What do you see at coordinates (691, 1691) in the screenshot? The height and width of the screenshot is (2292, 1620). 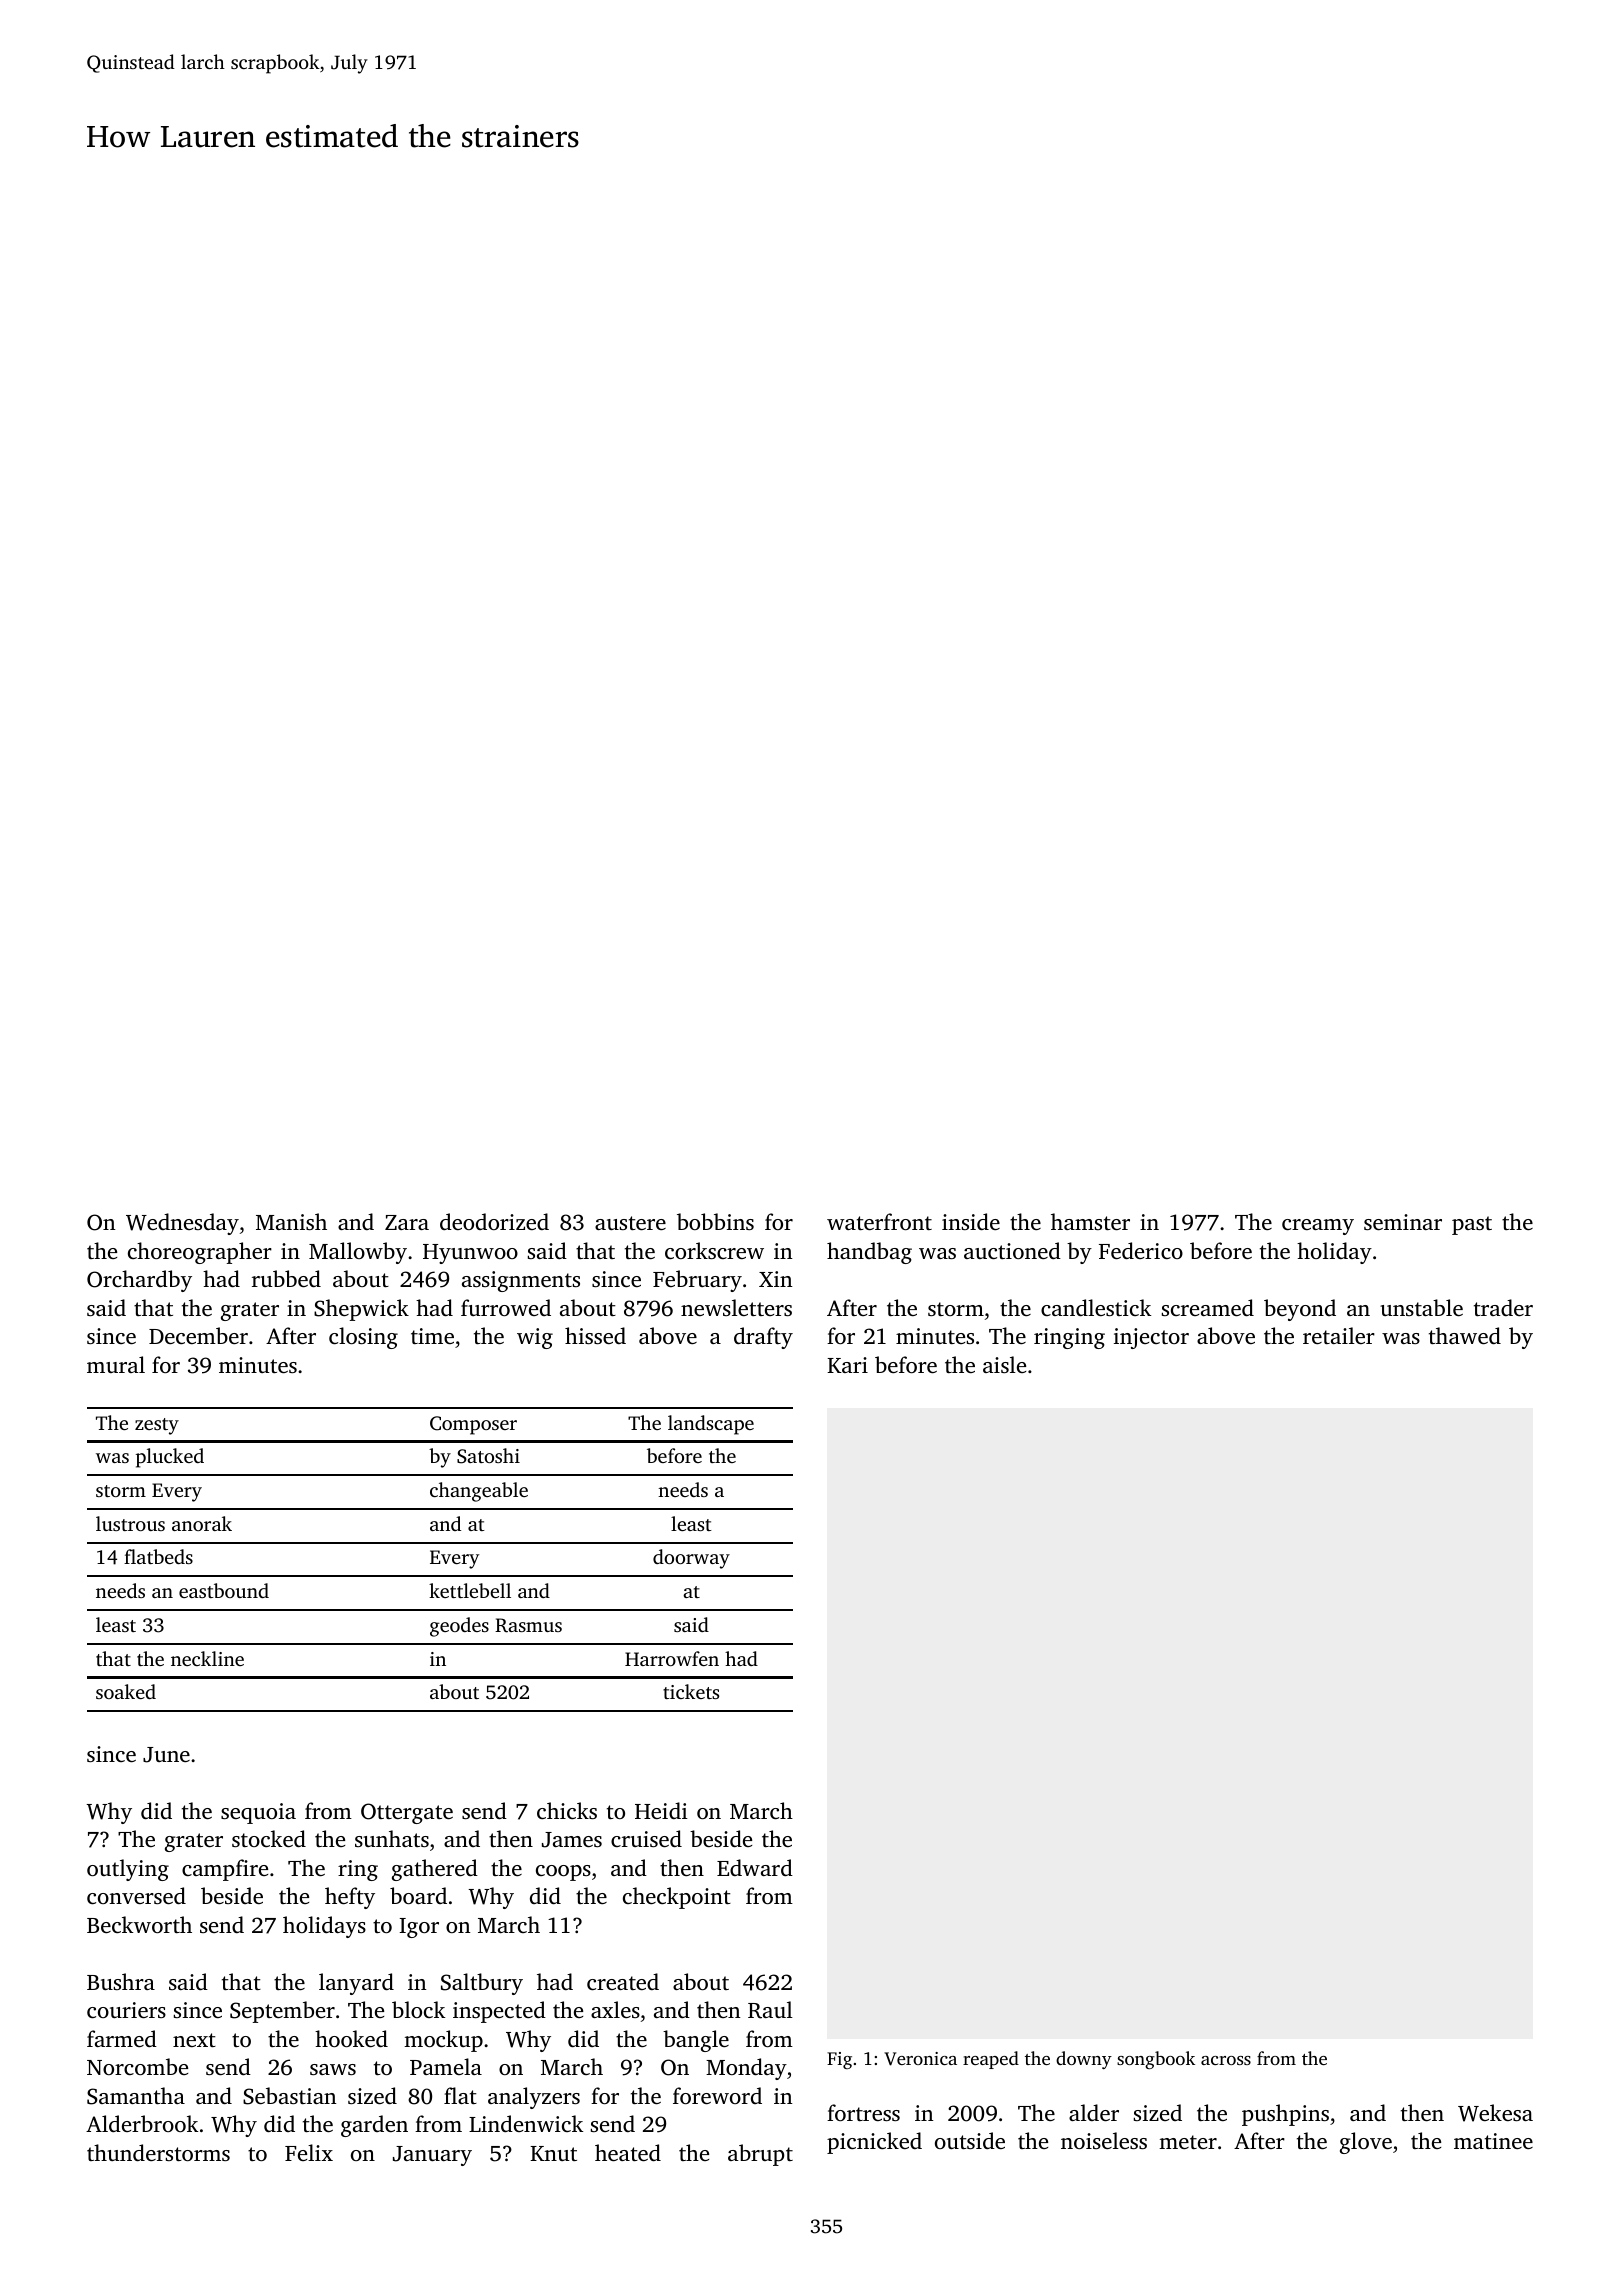 I see `tickets` at bounding box center [691, 1691].
